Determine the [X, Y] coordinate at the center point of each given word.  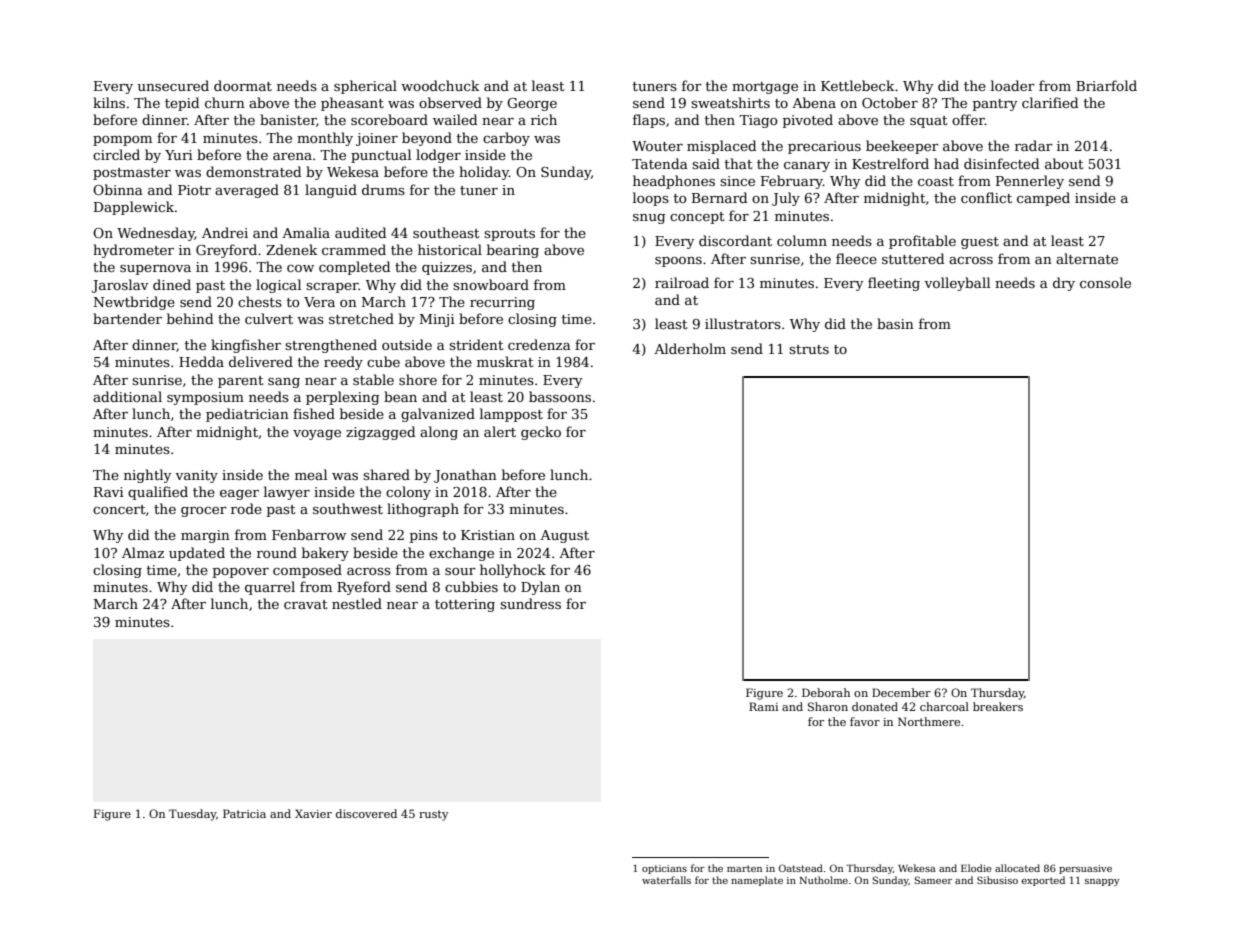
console [1105, 282]
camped [1043, 199]
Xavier [313, 813]
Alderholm [690, 348]
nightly [147, 476]
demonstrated [253, 171]
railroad [682, 282]
